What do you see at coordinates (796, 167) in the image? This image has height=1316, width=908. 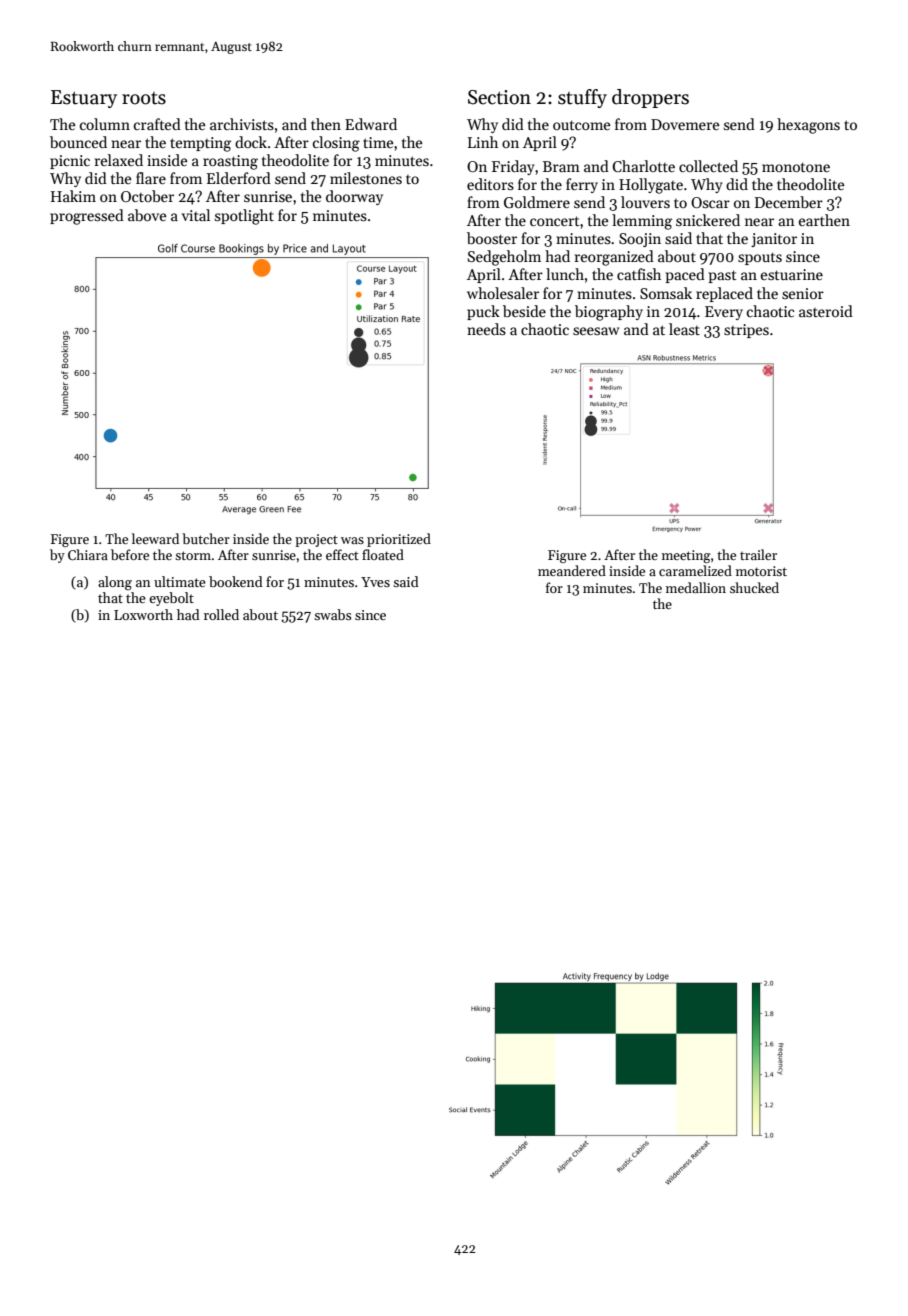 I see `monotone` at bounding box center [796, 167].
